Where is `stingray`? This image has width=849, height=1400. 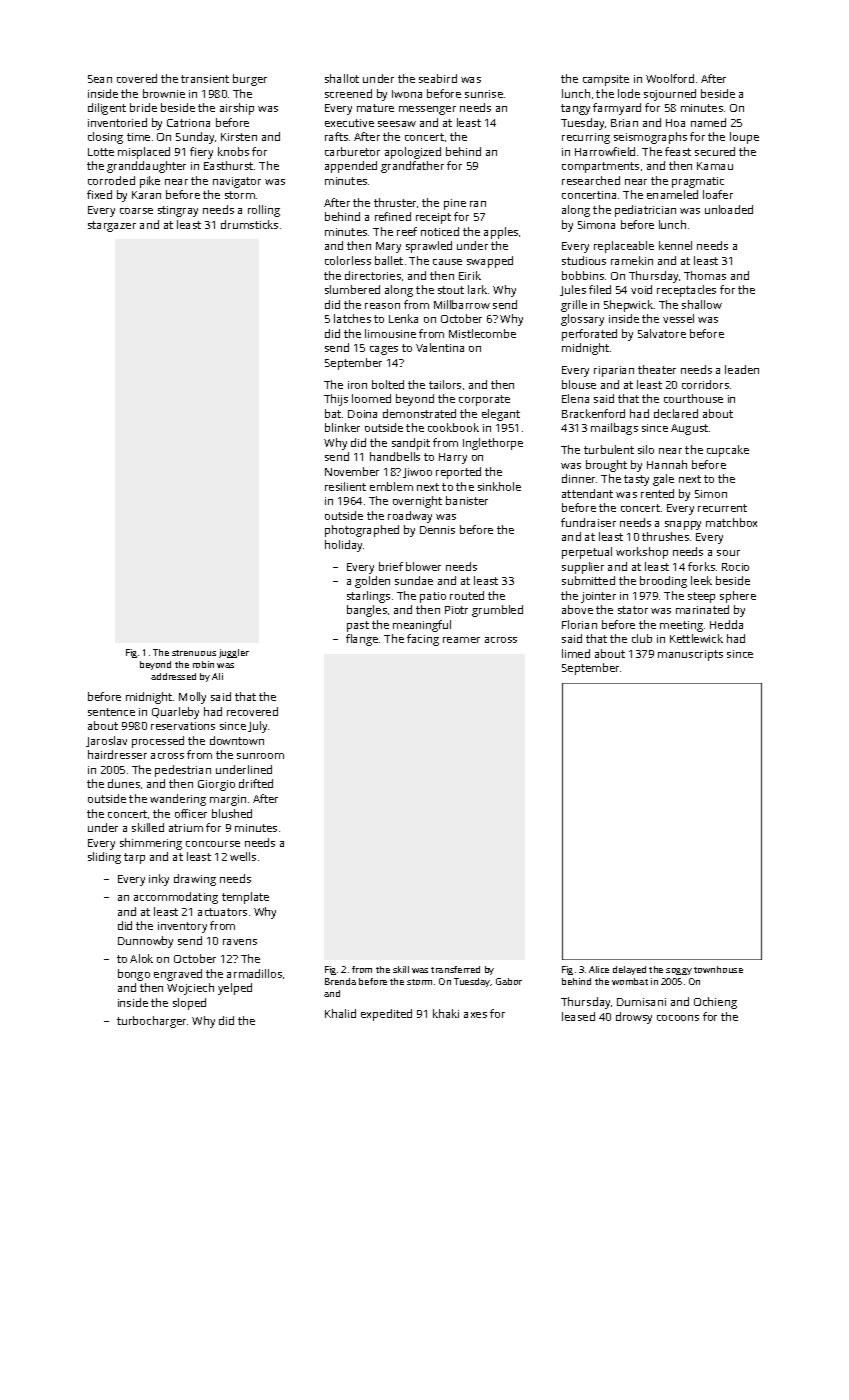
stingray is located at coordinates (178, 211).
